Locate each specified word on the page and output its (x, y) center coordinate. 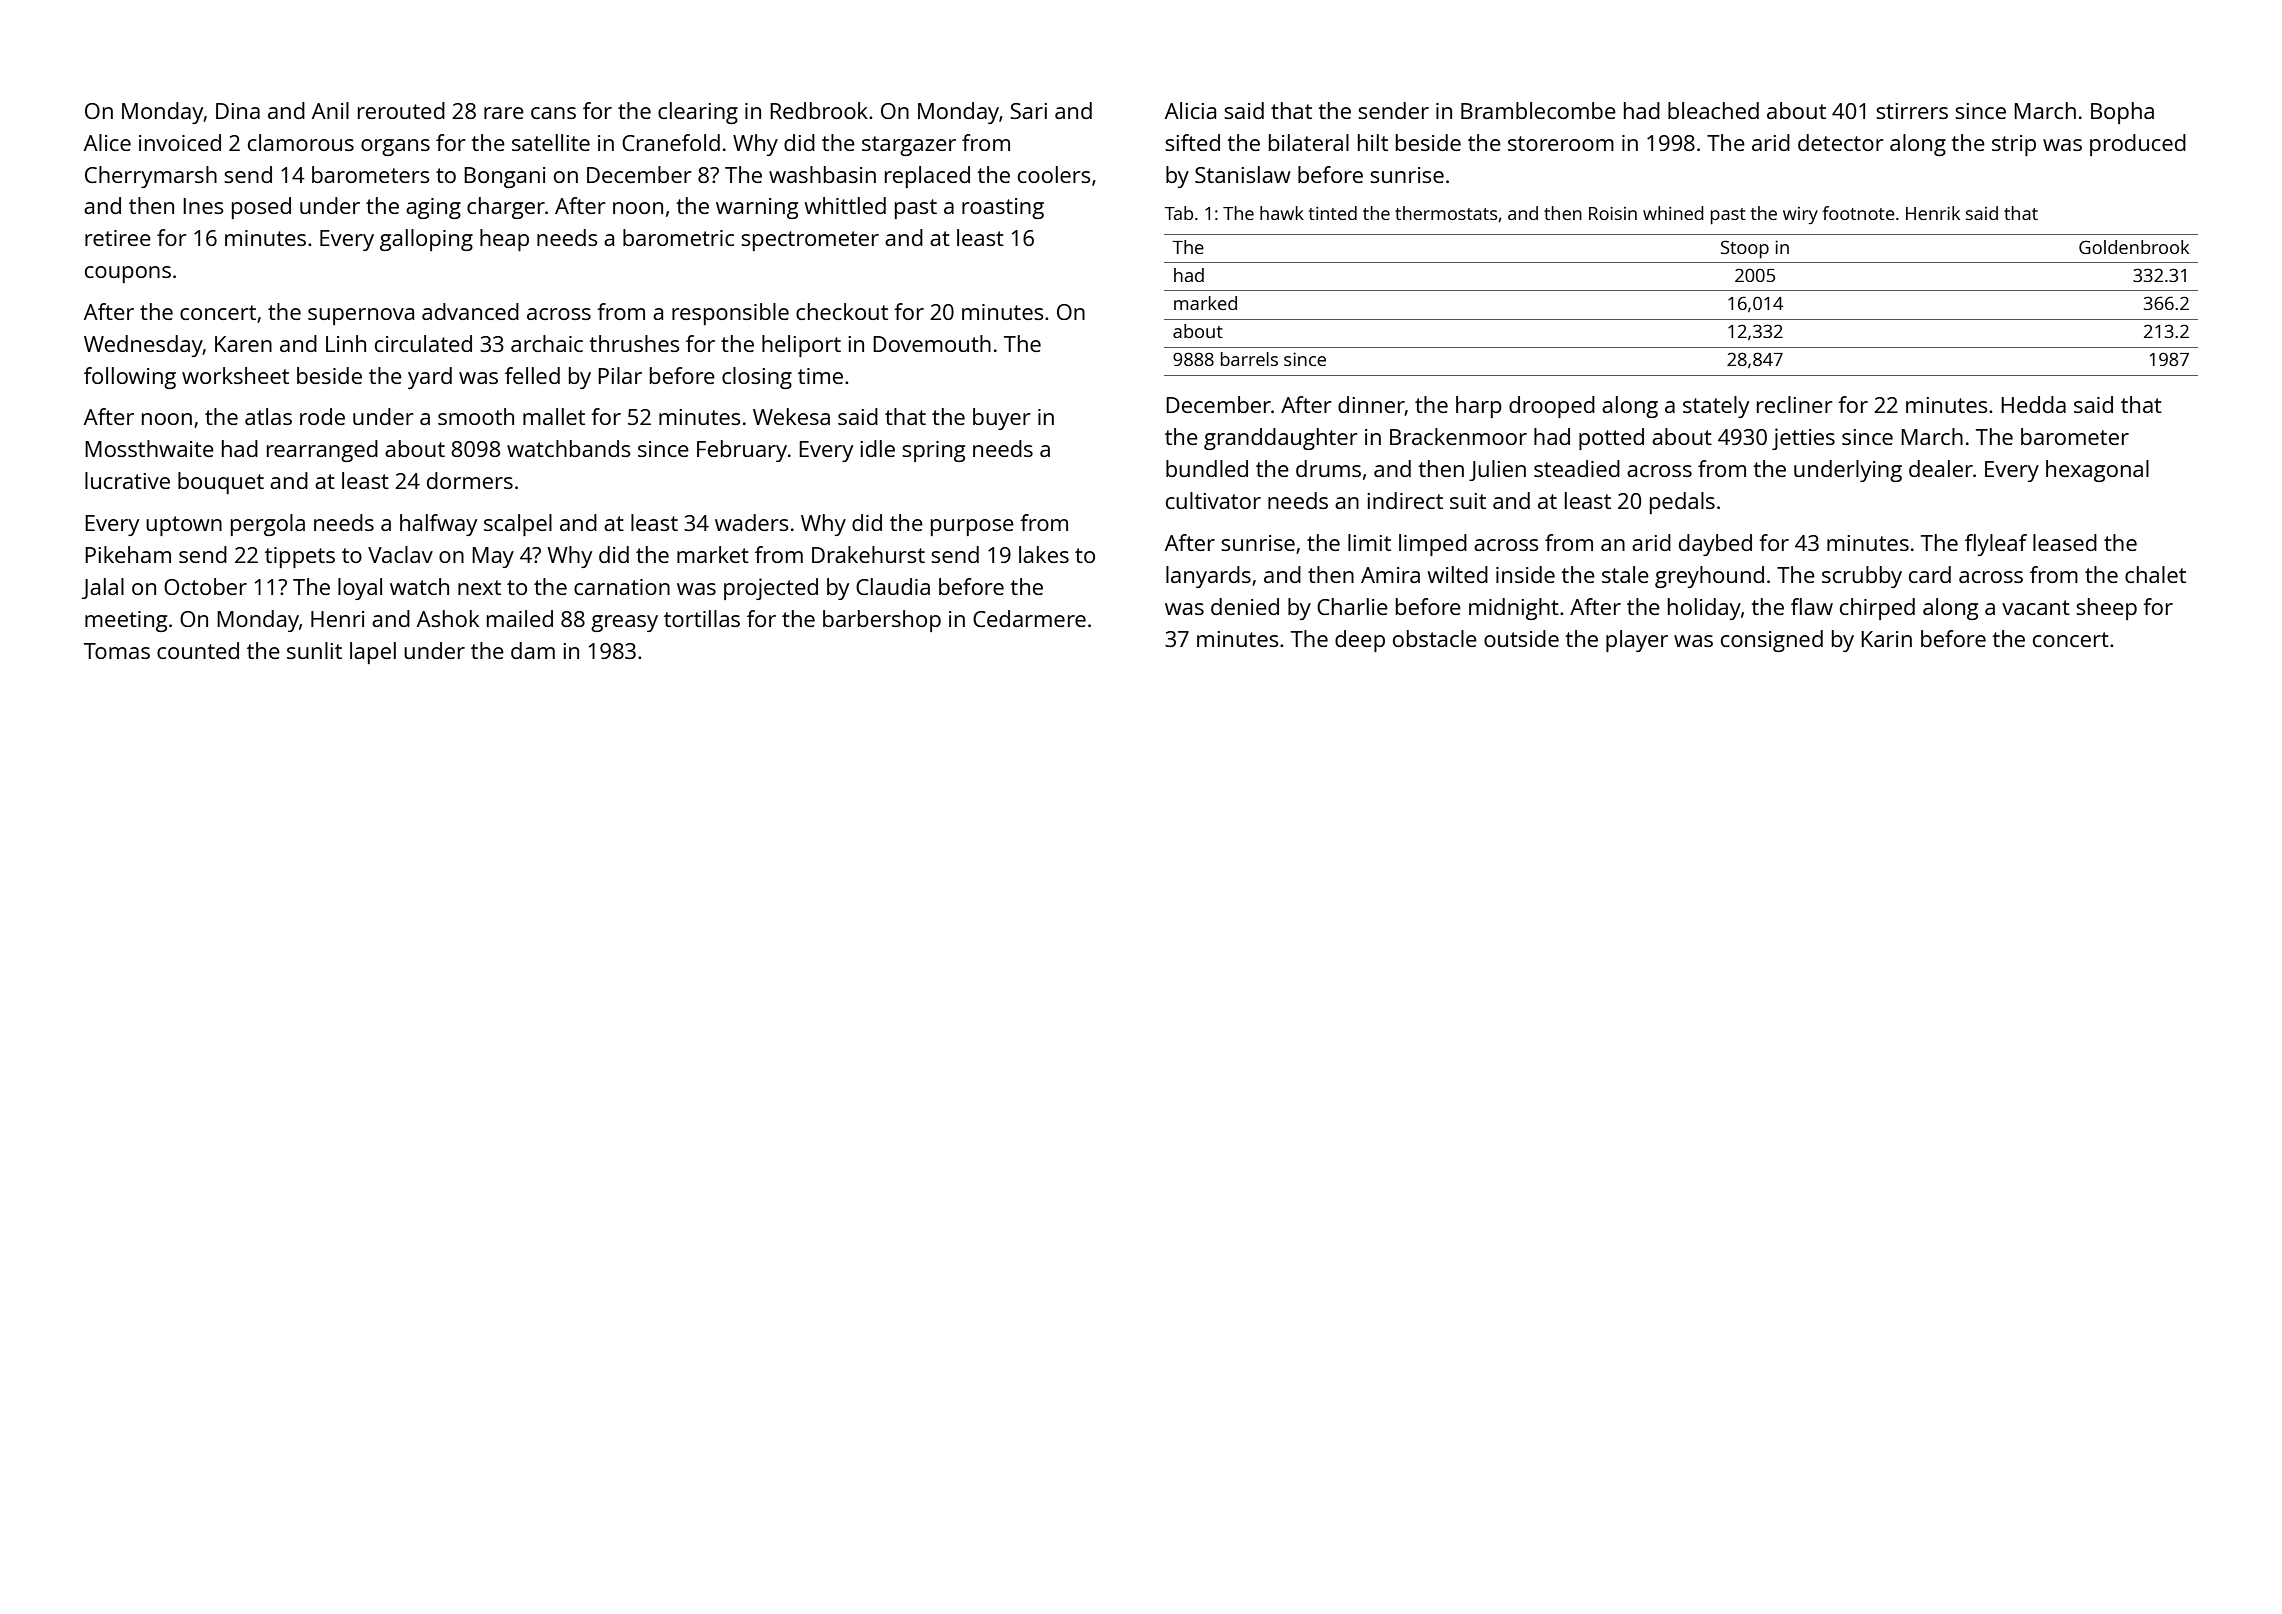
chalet (2155, 574)
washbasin (822, 174)
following (130, 378)
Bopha (2122, 113)
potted (1611, 439)
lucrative (127, 480)
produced (2138, 145)
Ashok (448, 618)
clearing (698, 113)
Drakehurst (868, 554)
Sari (1028, 111)
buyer (1002, 419)
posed (261, 208)
